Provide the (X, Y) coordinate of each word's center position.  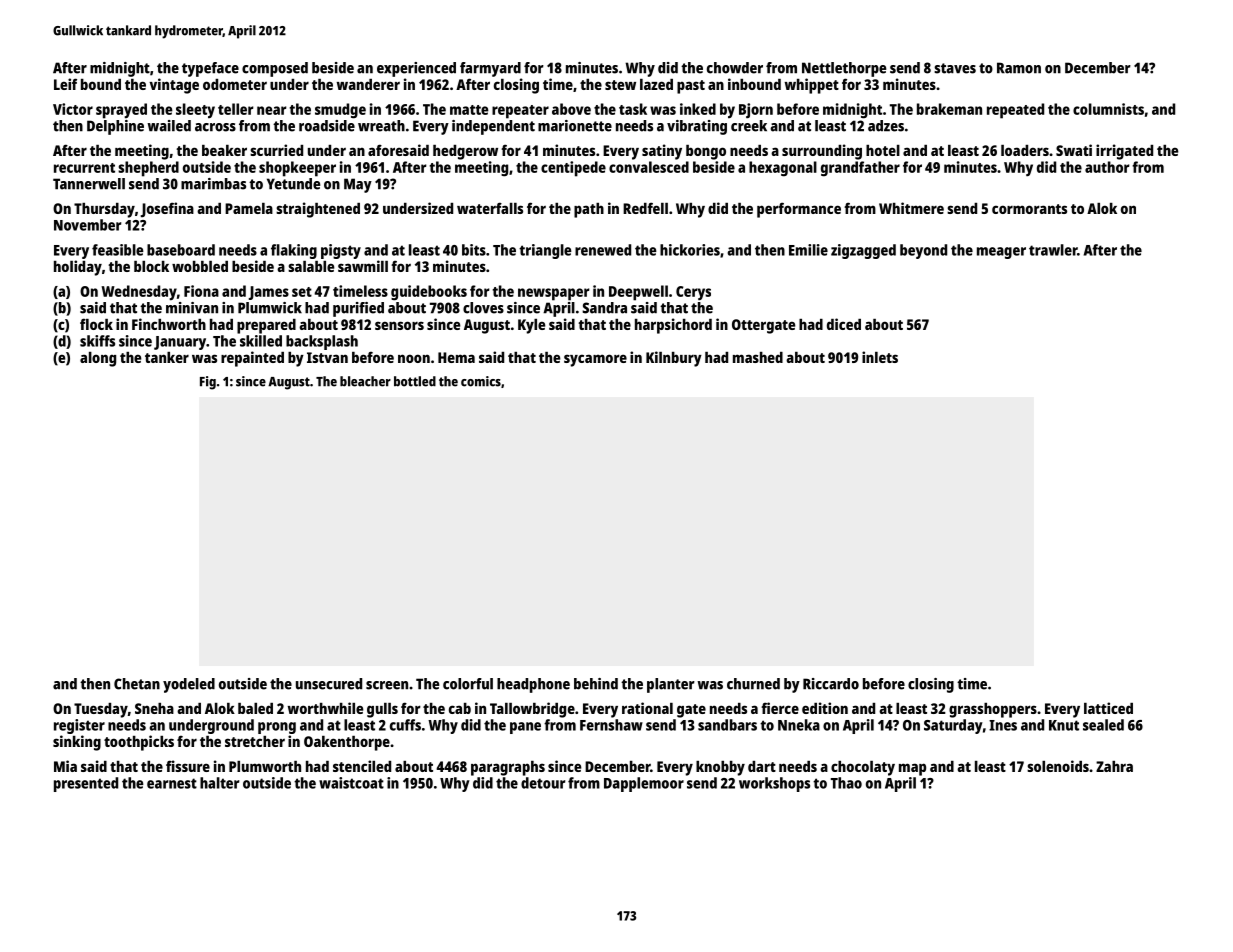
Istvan (327, 357)
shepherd (148, 169)
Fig (208, 383)
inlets (880, 357)
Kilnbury (674, 359)
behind (596, 684)
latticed (1108, 708)
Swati (1074, 150)
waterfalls (490, 208)
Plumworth (265, 766)
